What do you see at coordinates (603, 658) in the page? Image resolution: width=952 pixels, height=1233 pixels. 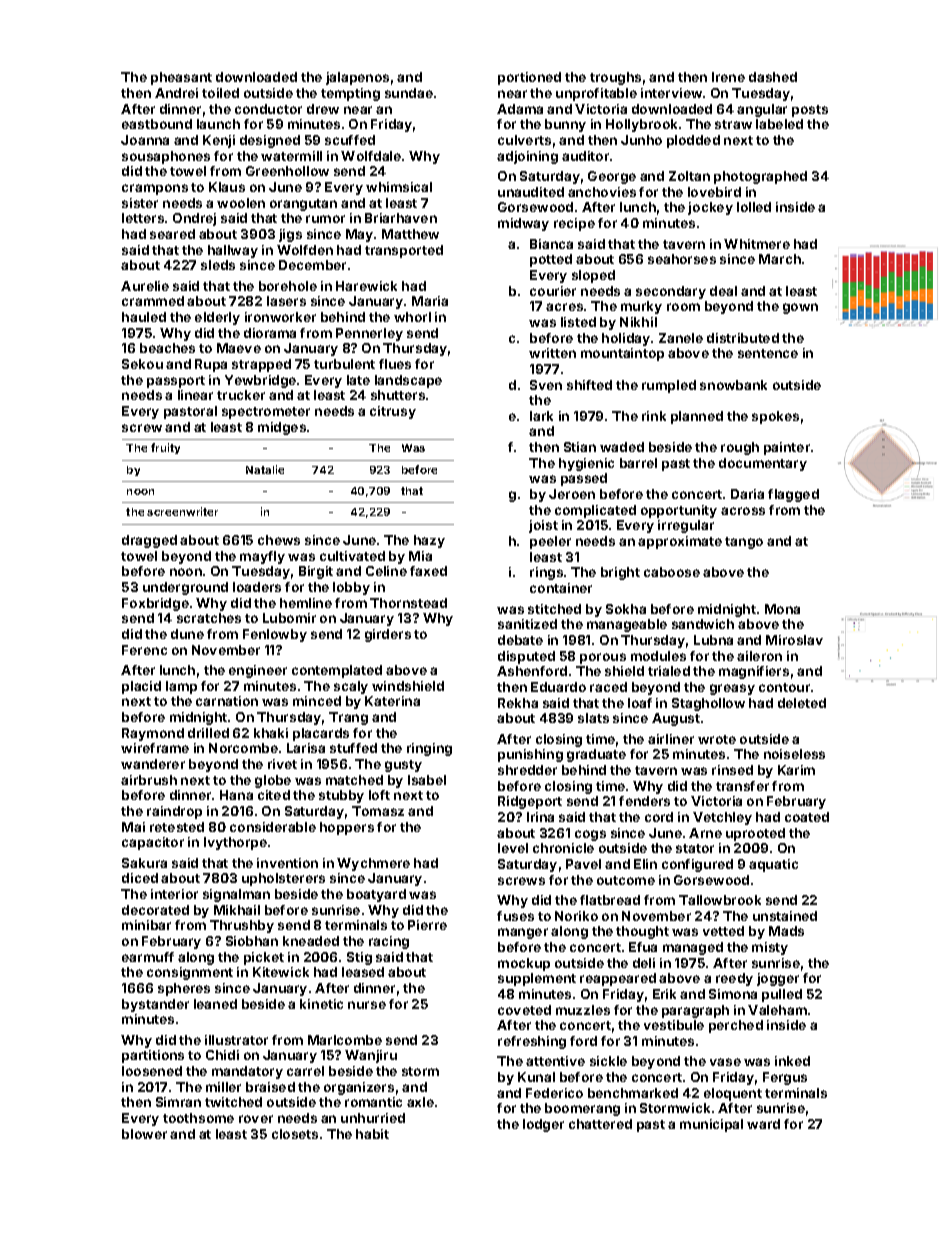 I see `porous` at bounding box center [603, 658].
